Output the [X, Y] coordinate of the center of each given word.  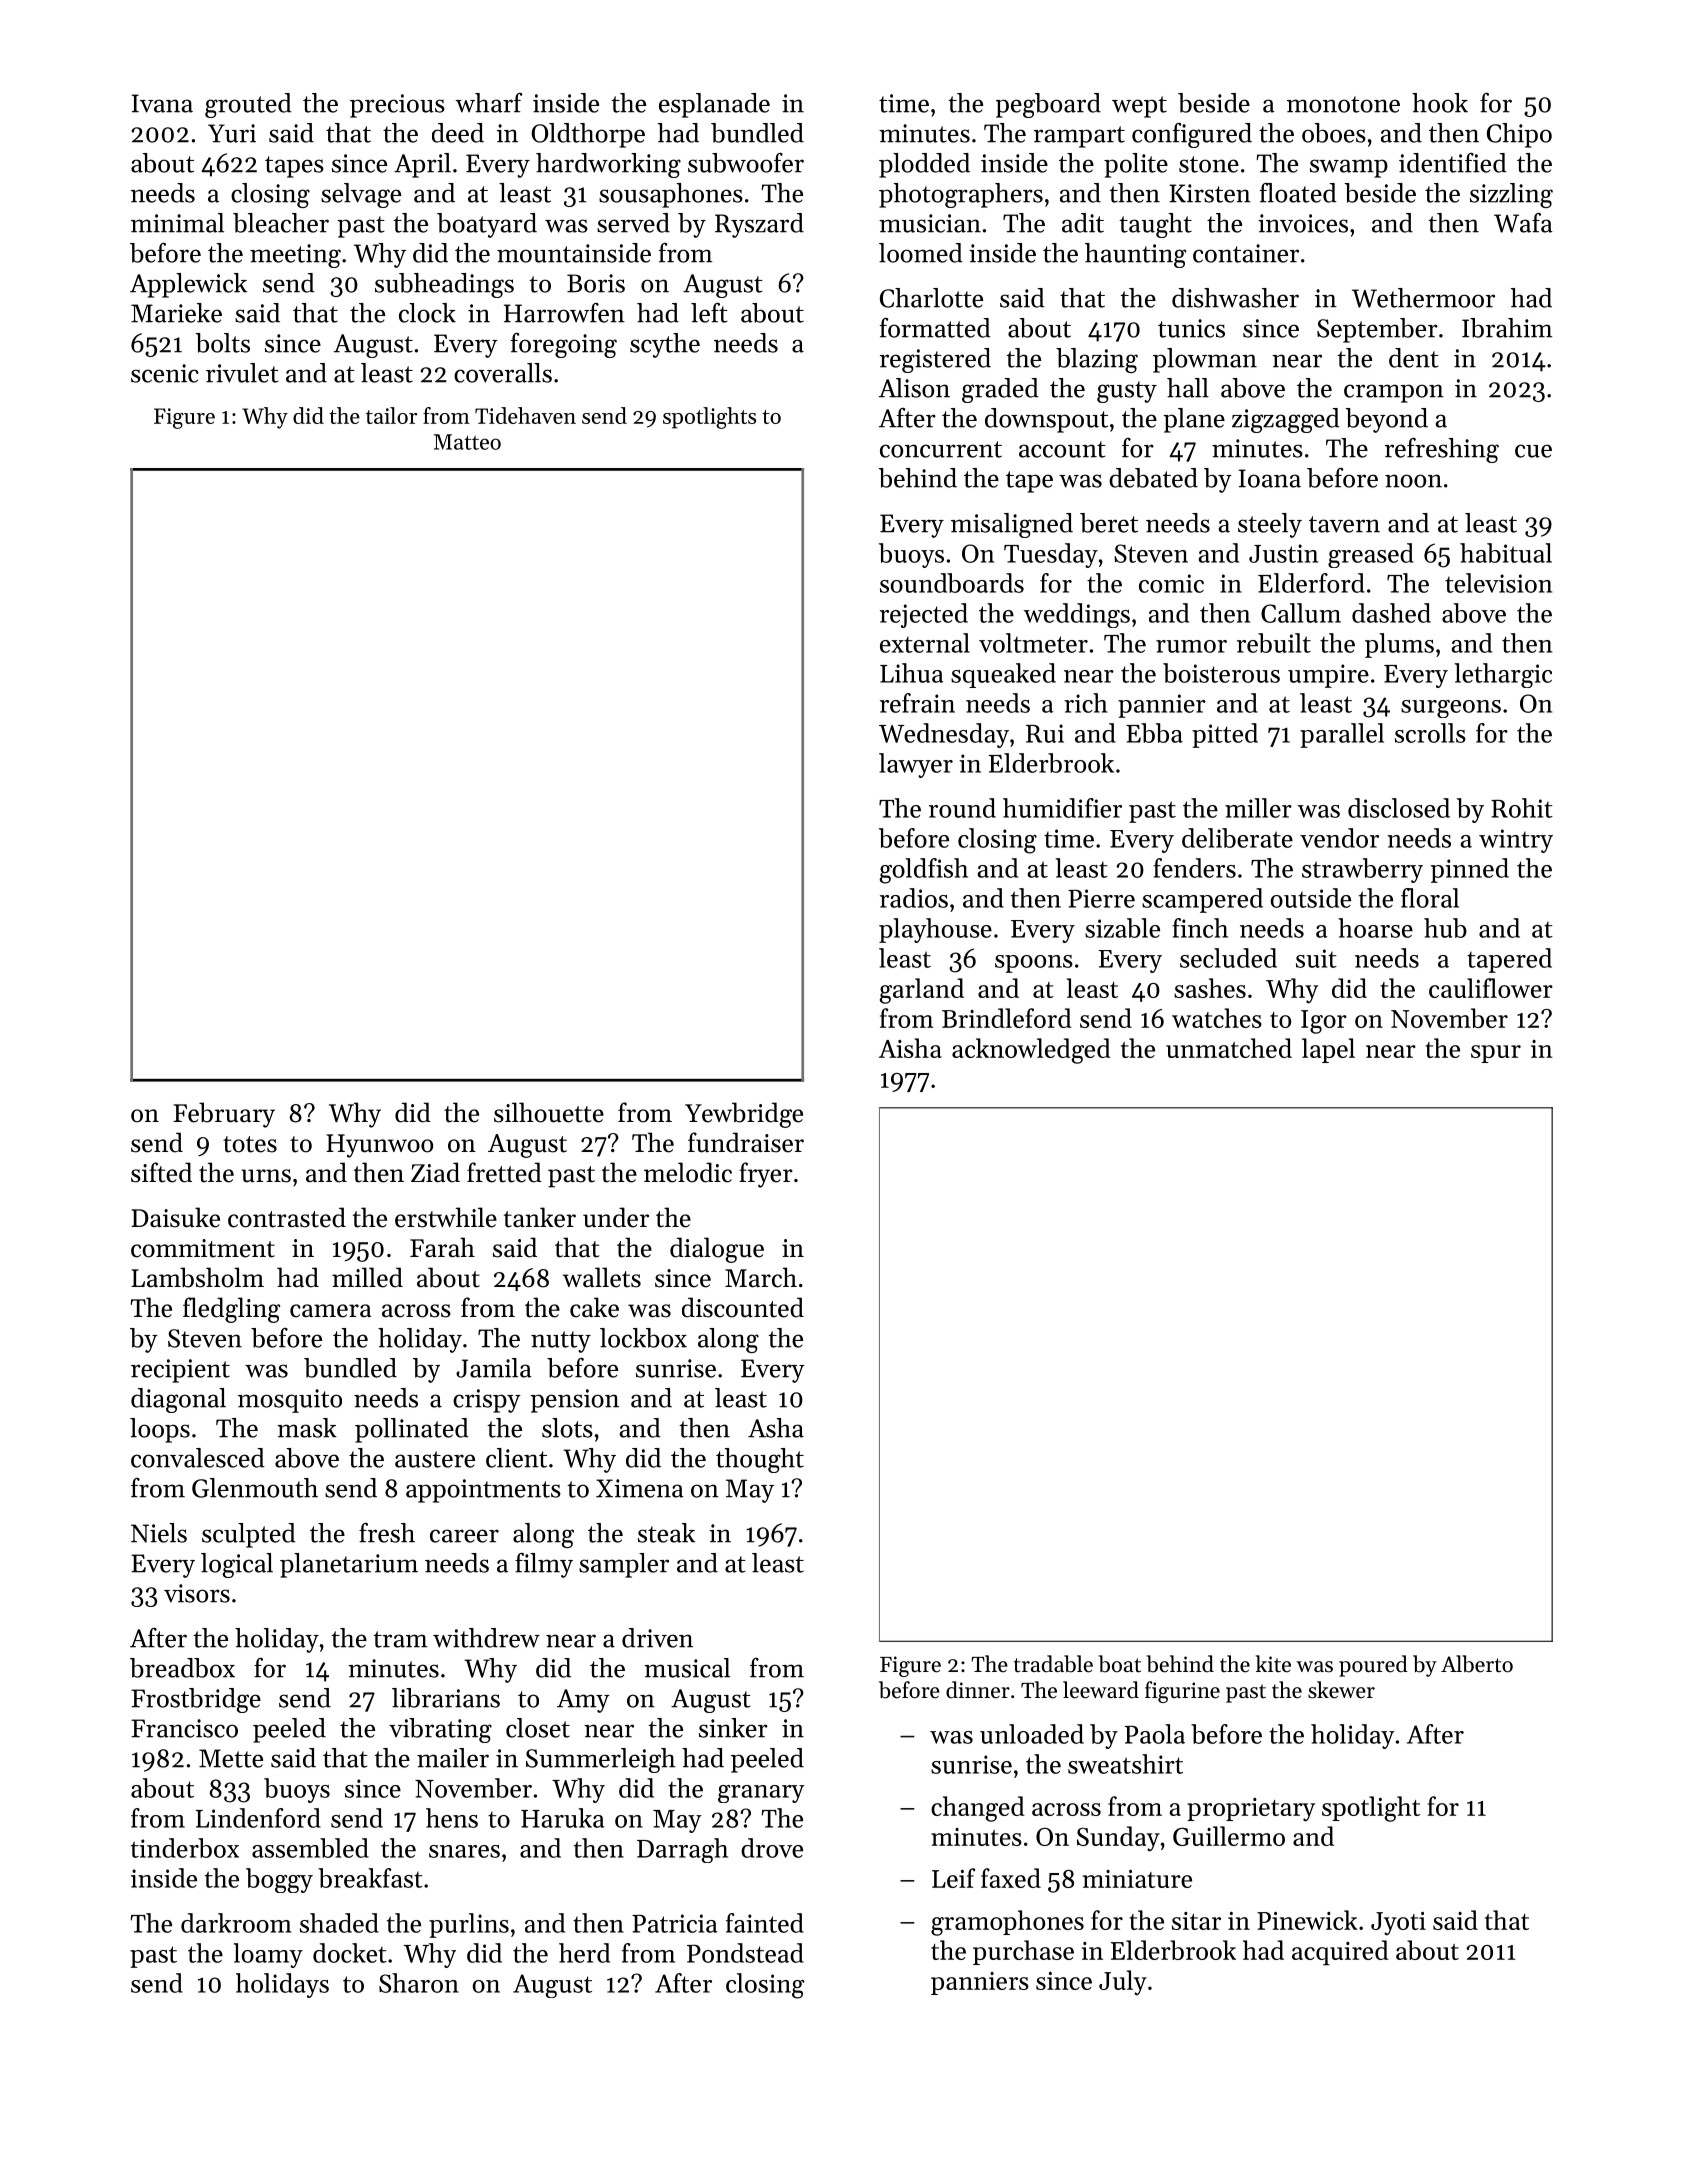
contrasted [287, 1217]
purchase [1023, 1952]
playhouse [935, 930]
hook [1440, 103]
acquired [1340, 1953]
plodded [924, 165]
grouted [248, 105]
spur [1496, 1054]
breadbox [182, 1668]
